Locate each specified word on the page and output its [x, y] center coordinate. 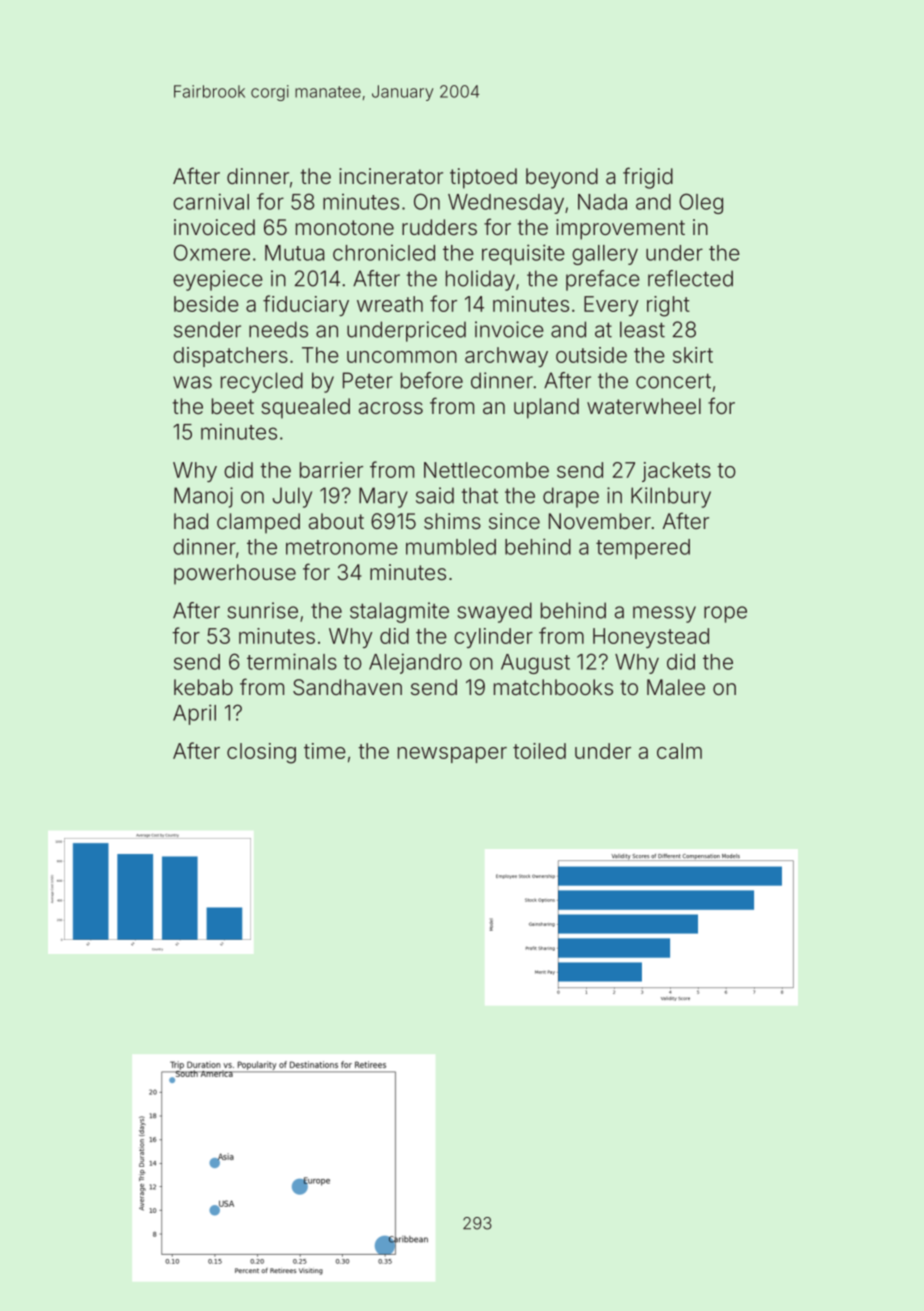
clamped [258, 523]
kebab [203, 687]
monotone [345, 227]
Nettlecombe [486, 470]
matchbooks [553, 687]
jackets [676, 472]
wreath [390, 304]
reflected [690, 278]
